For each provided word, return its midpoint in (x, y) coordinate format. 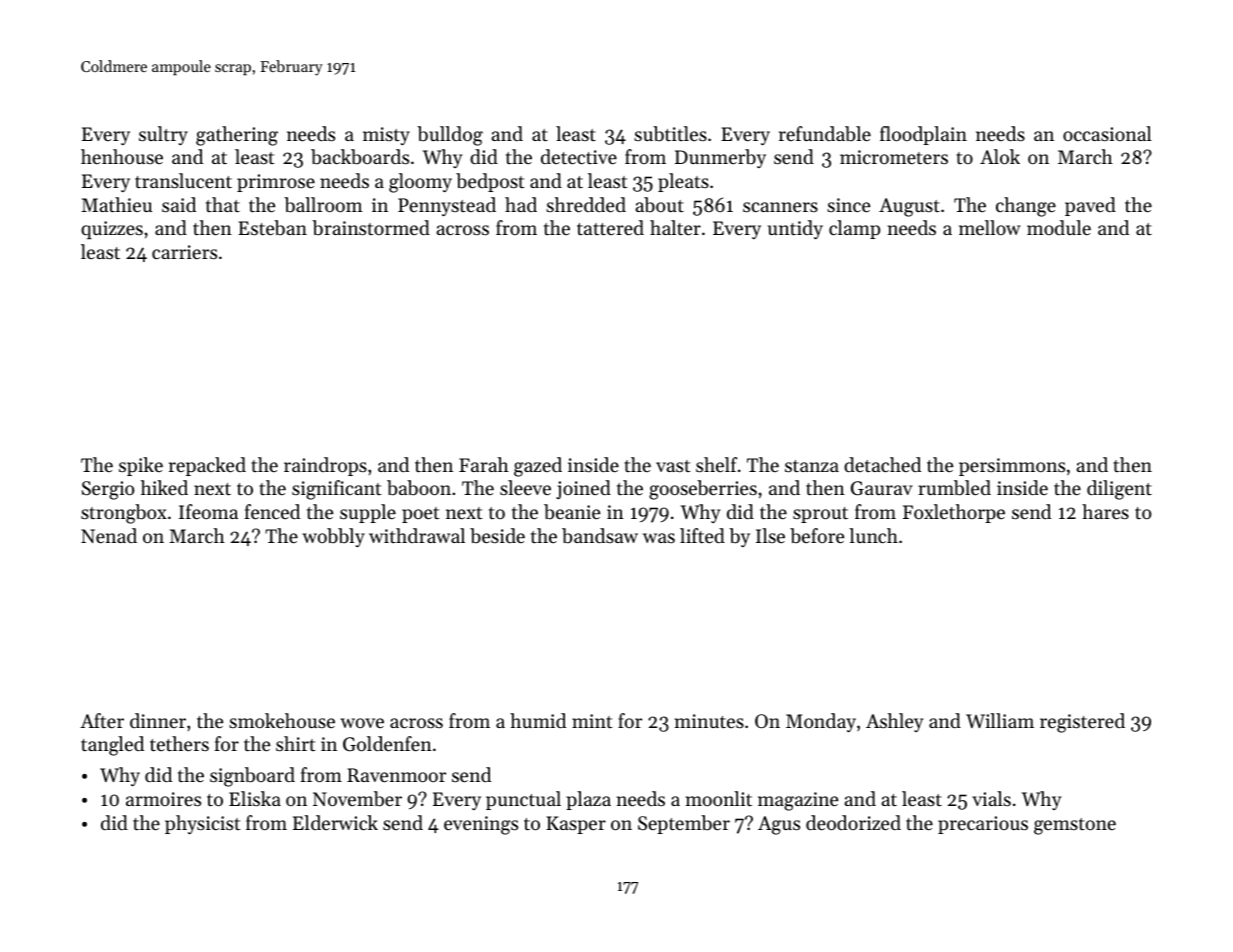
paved (1090, 206)
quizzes (112, 230)
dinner (158, 720)
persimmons (1012, 467)
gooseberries (703, 490)
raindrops (325, 466)
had (521, 204)
